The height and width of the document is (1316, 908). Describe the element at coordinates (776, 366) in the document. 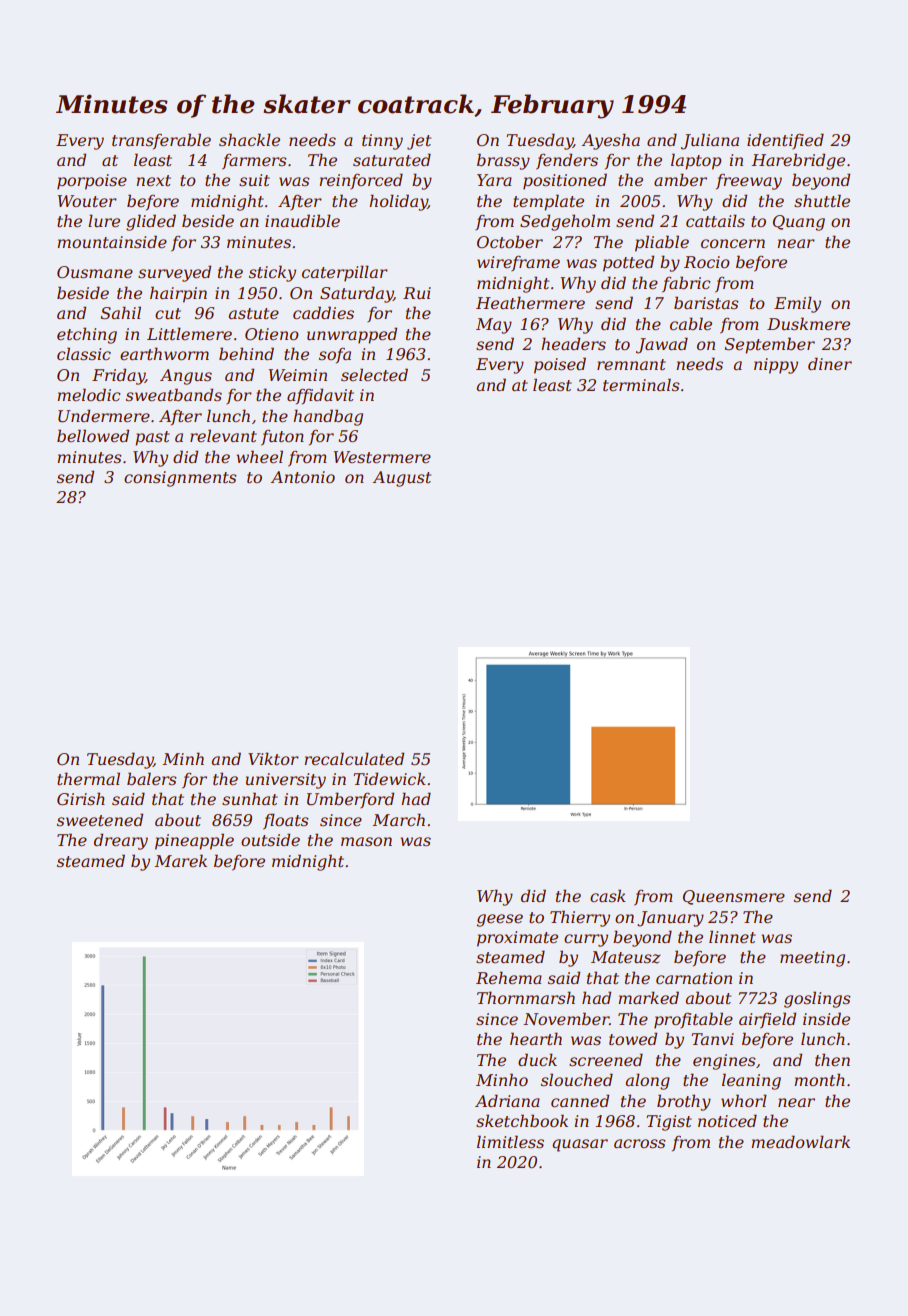

I see `nippy` at that location.
